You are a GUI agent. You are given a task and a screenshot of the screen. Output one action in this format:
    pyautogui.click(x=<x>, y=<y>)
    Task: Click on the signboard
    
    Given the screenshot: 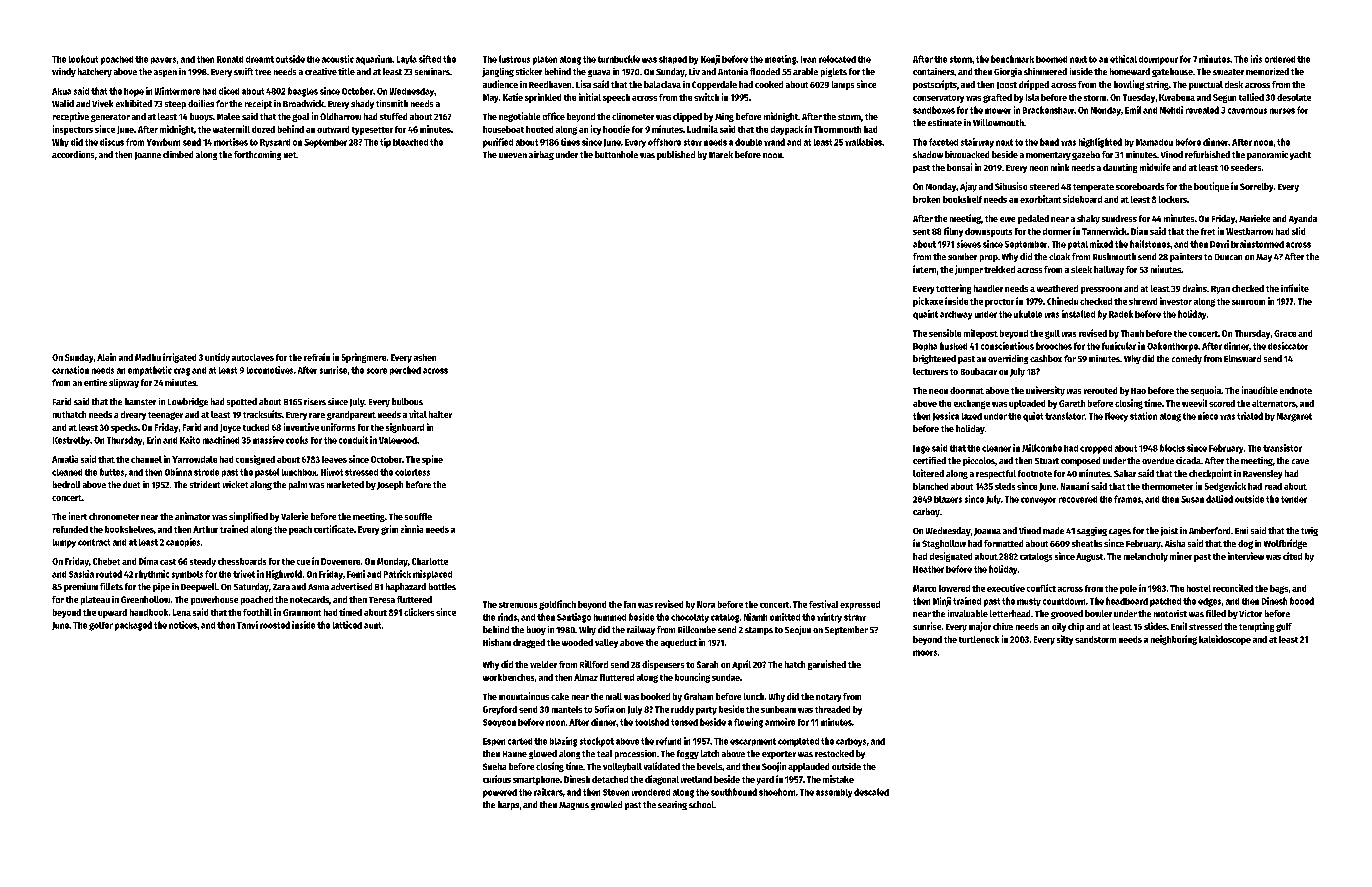 What is the action you would take?
    pyautogui.click(x=405, y=428)
